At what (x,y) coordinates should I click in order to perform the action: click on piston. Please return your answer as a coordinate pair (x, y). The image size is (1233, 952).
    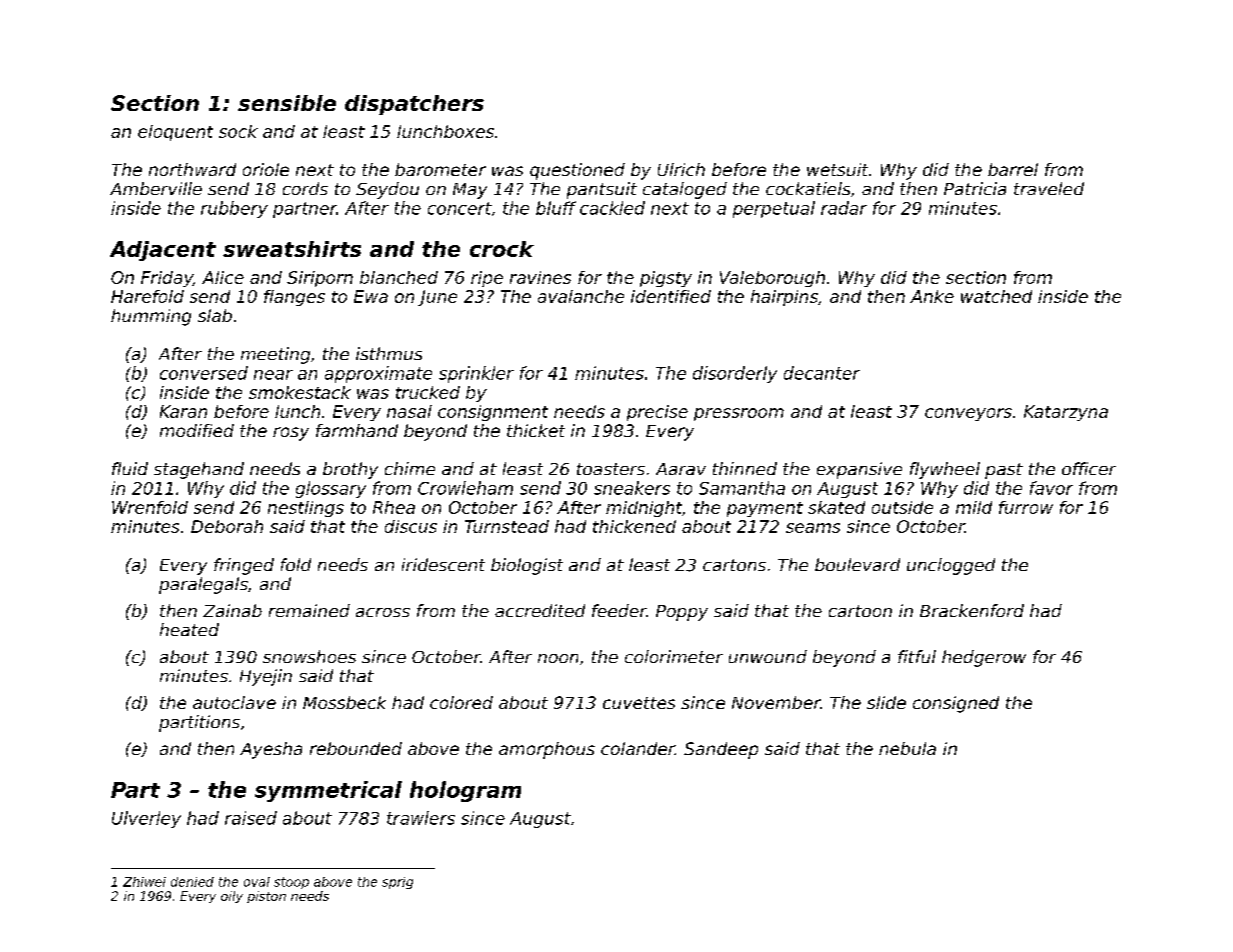
    Looking at the image, I should click on (266, 897).
